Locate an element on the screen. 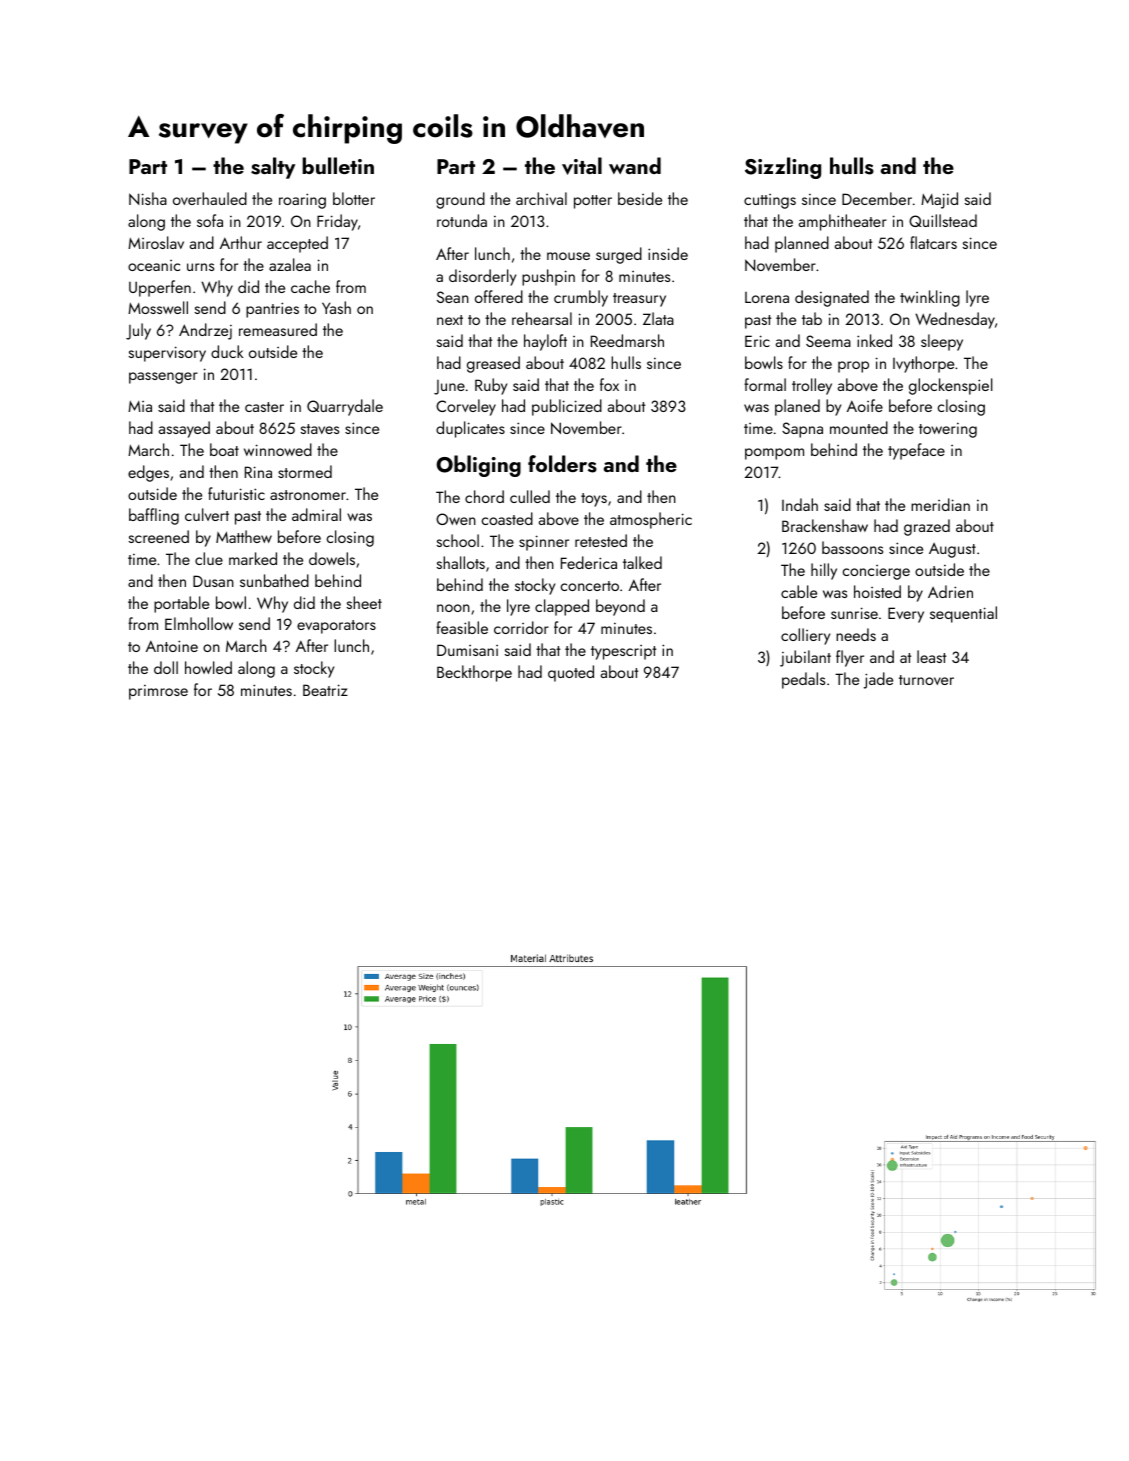  portable is located at coordinates (181, 604).
